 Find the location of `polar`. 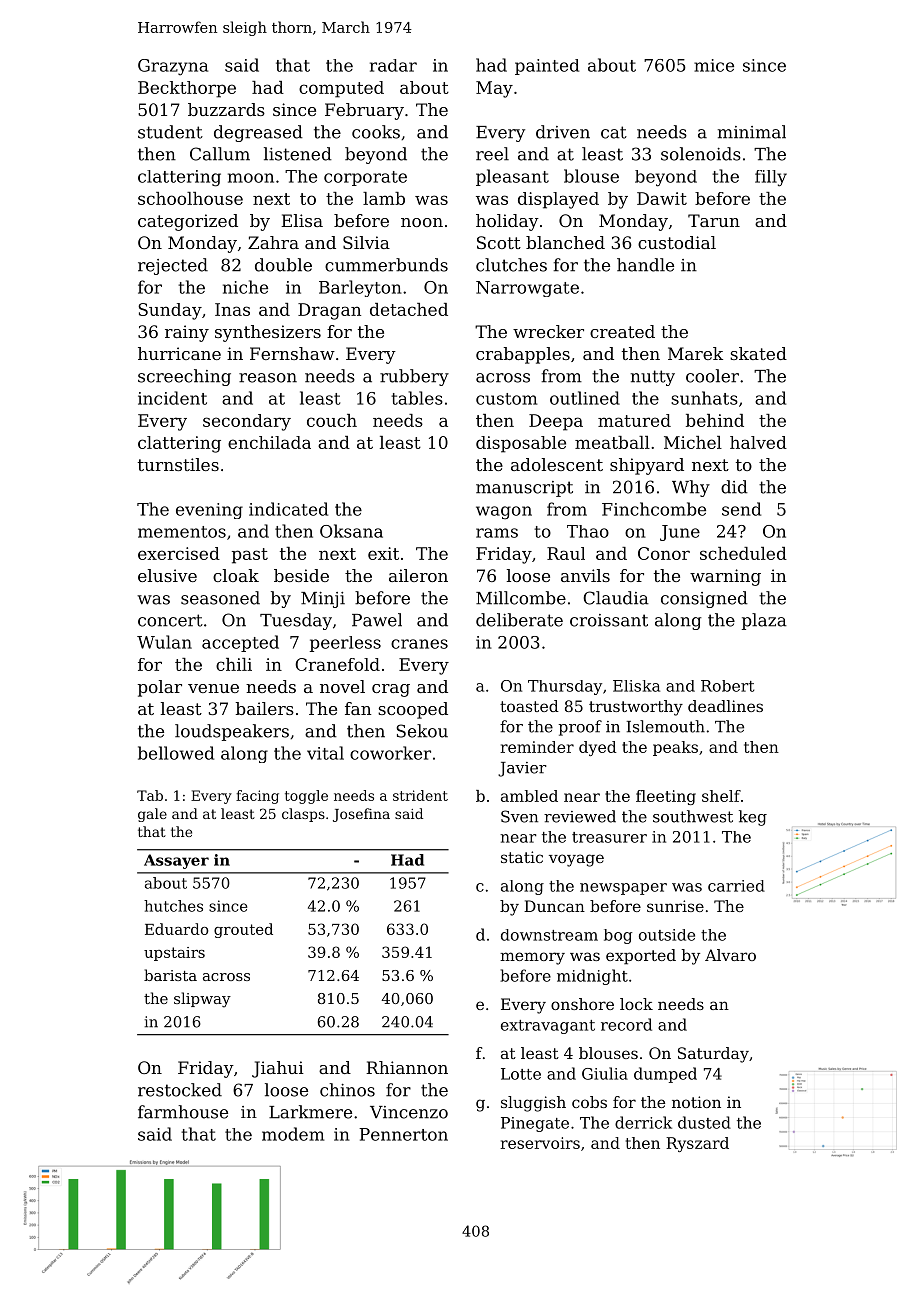

polar is located at coordinates (160, 688).
